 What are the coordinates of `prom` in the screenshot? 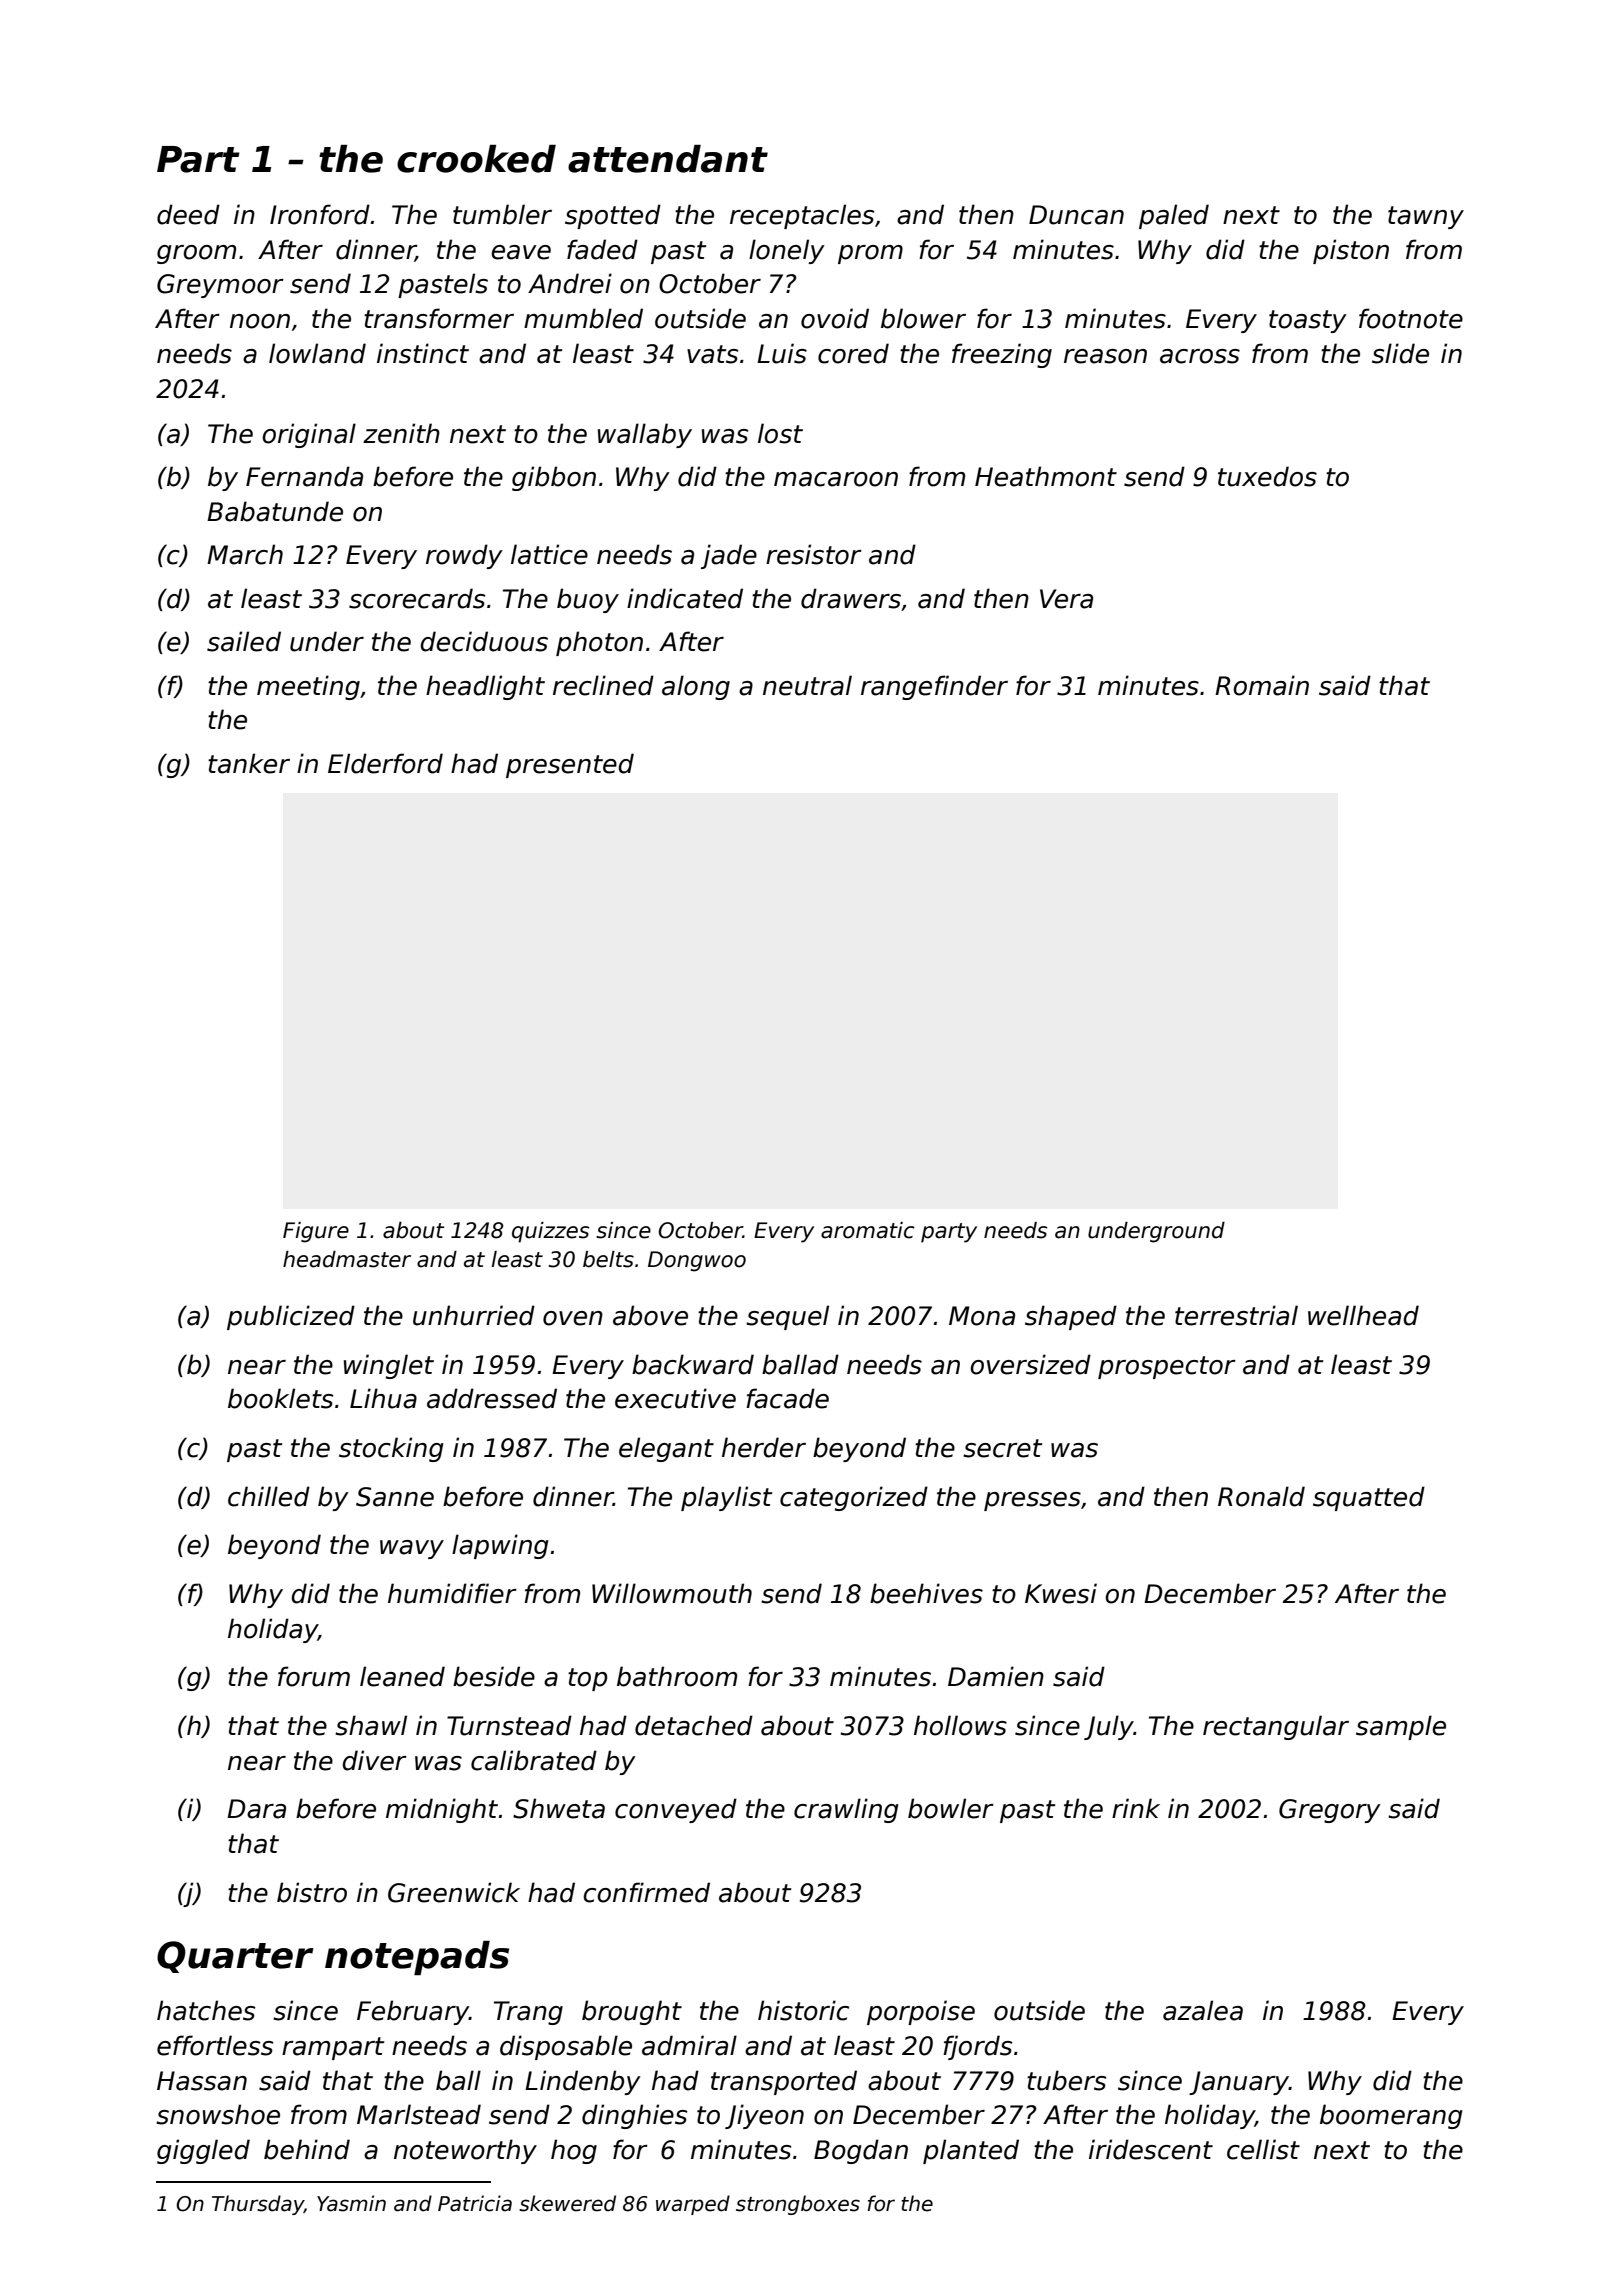 It's located at (870, 254).
